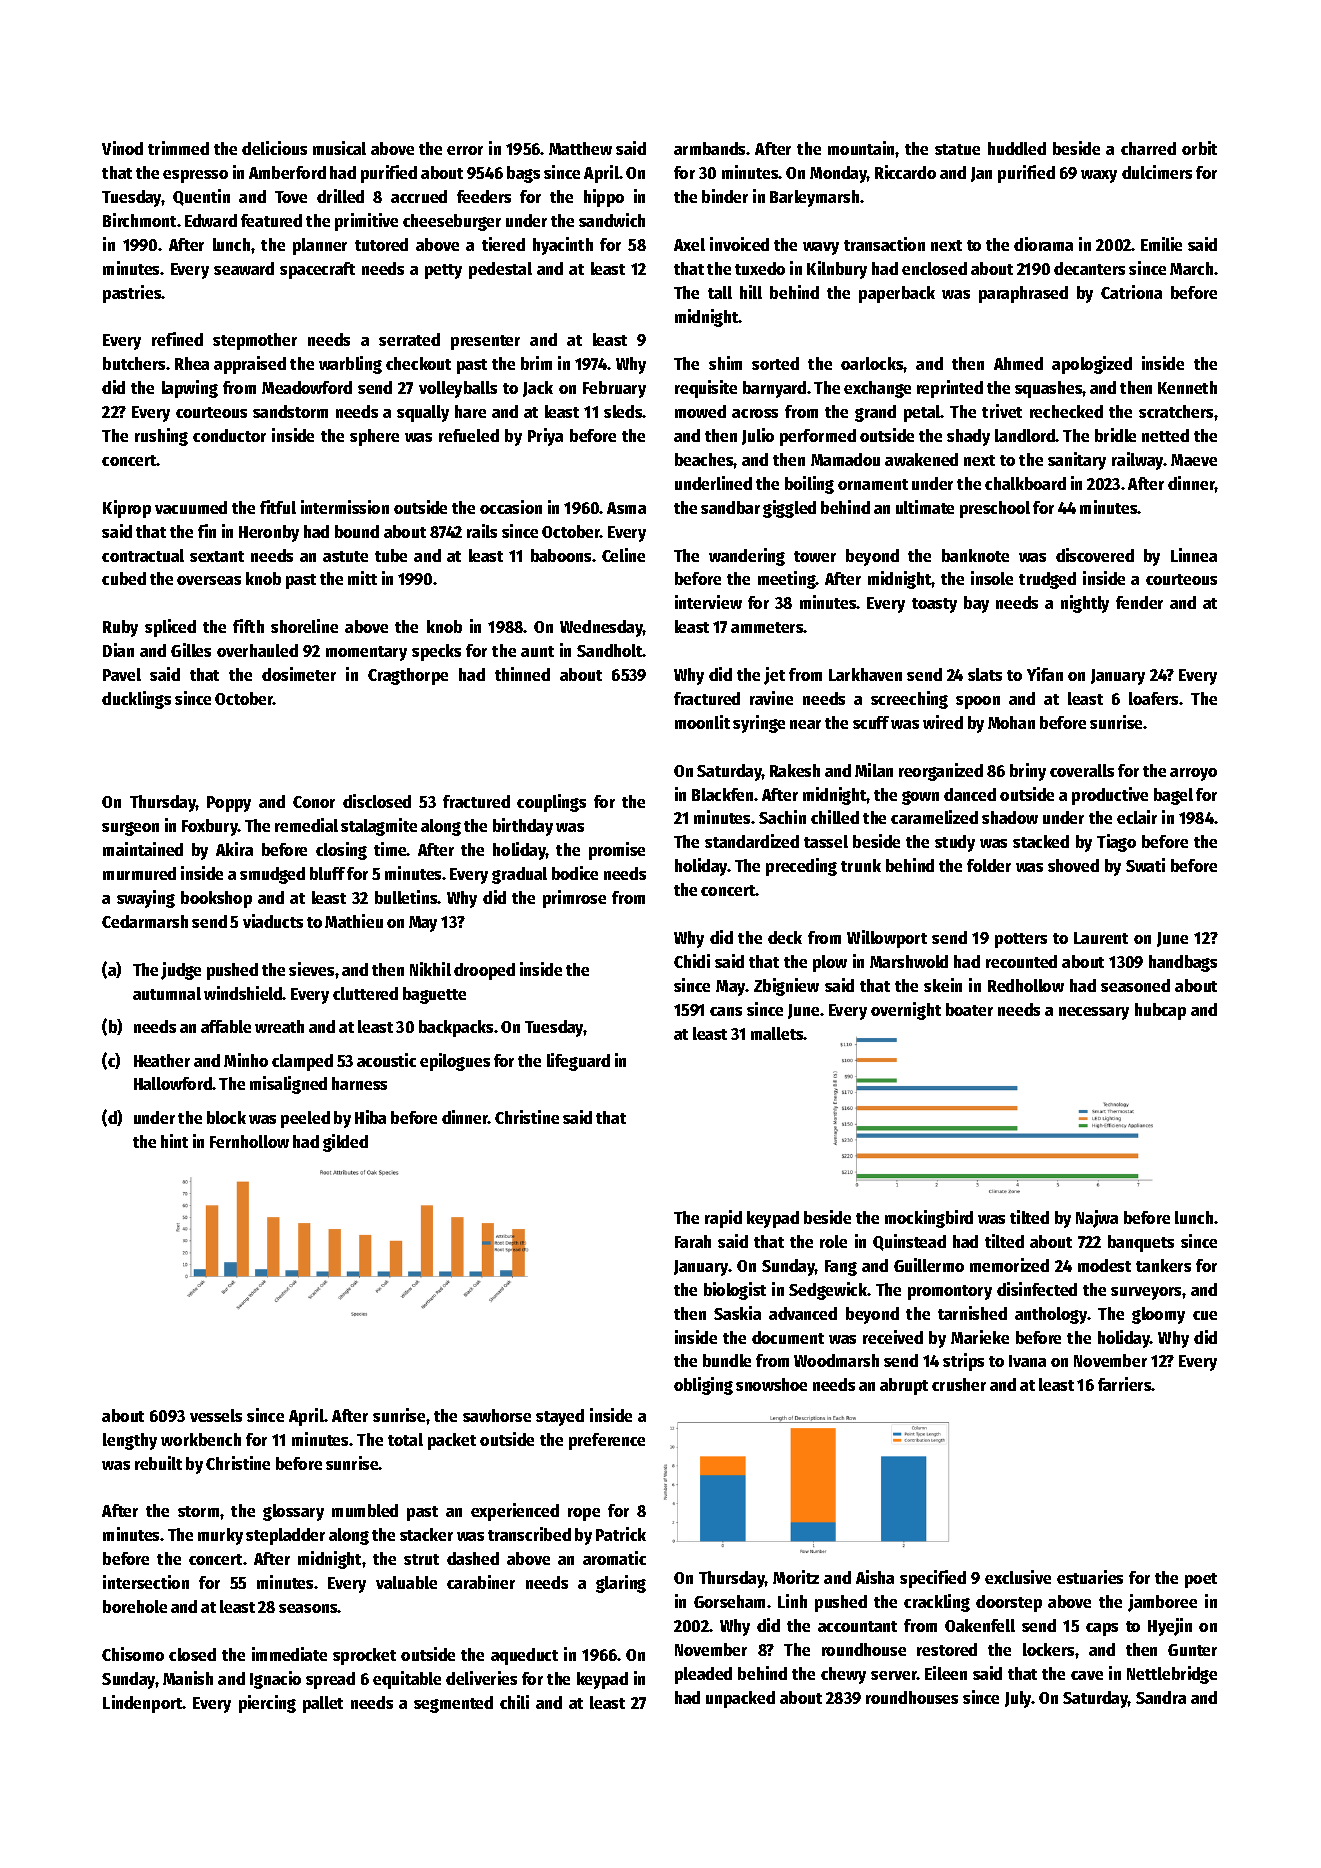 The image size is (1321, 1868). Describe the element at coordinates (709, 148) in the page. I see `armbands` at that location.
